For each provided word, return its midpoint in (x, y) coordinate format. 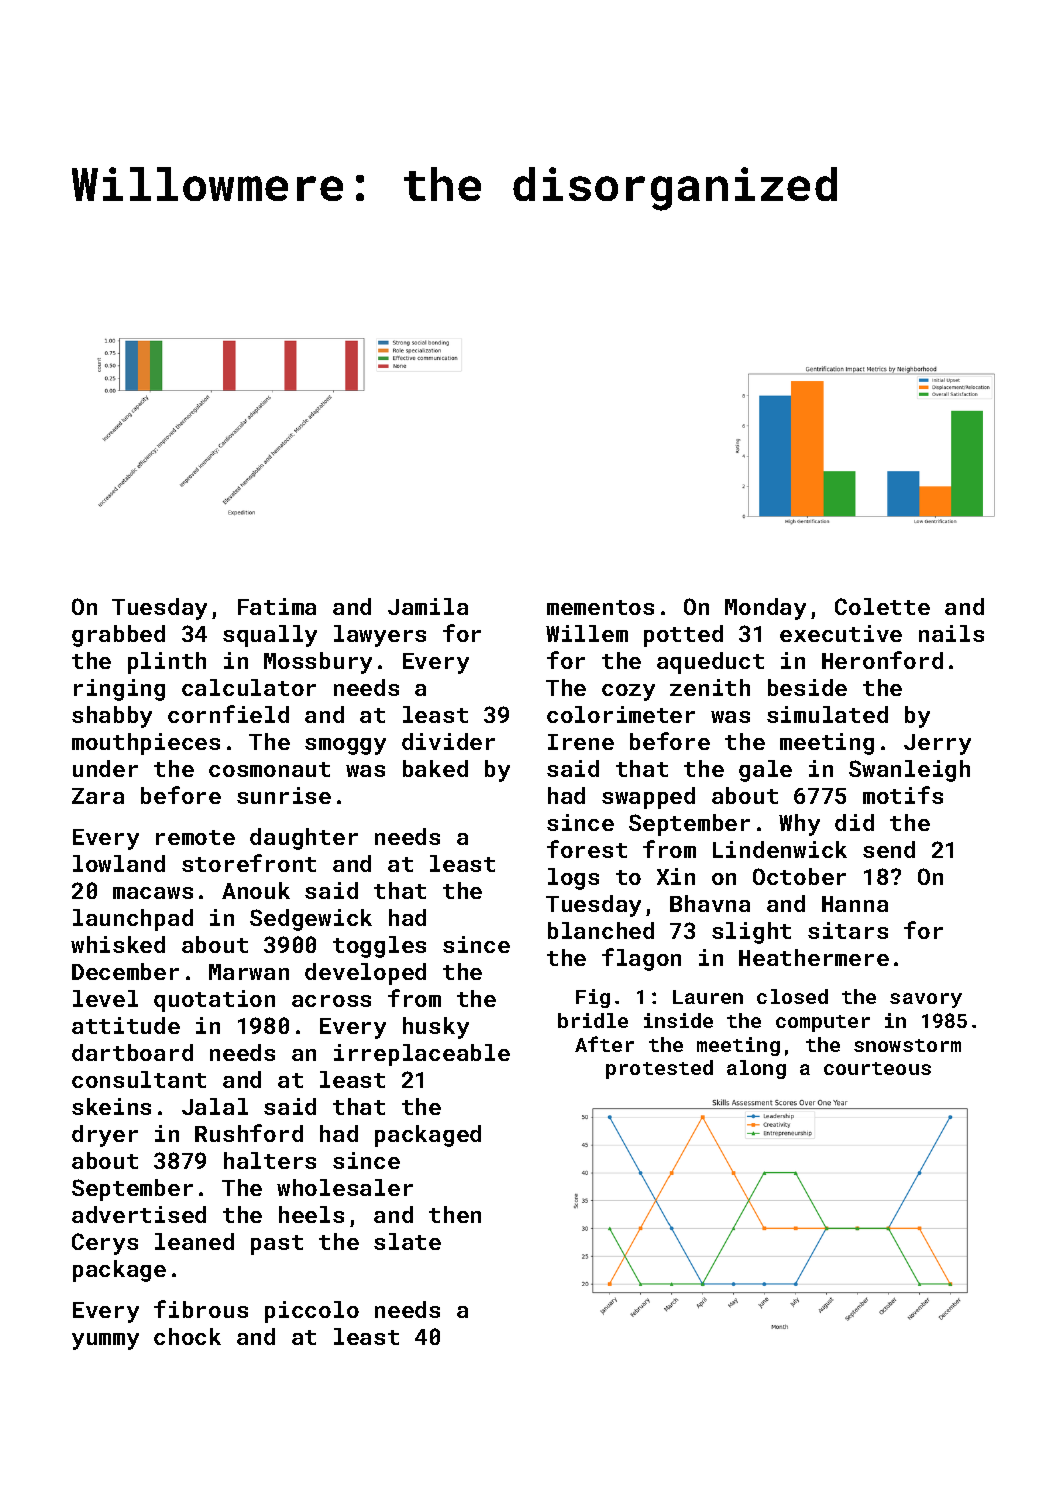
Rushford (249, 1133)
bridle (593, 1020)
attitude (126, 1025)
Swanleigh (909, 771)
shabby (112, 717)
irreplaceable (422, 1055)
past (277, 1245)
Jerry (937, 744)
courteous (877, 1068)
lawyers (380, 636)
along (756, 1069)
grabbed (118, 636)
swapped (648, 798)
